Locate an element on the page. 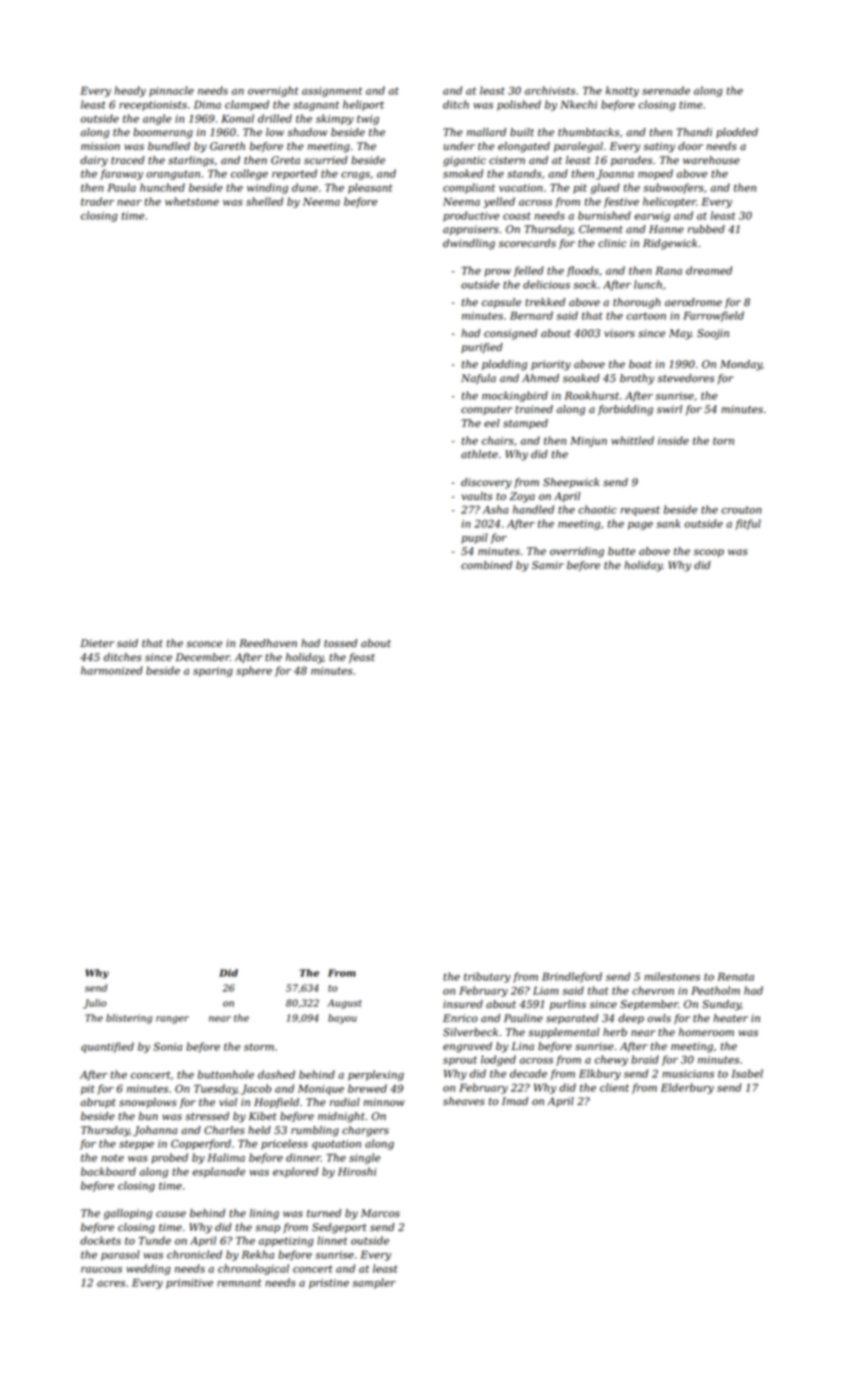 This image has width=849, height=1400. Julio is located at coordinates (95, 1004).
